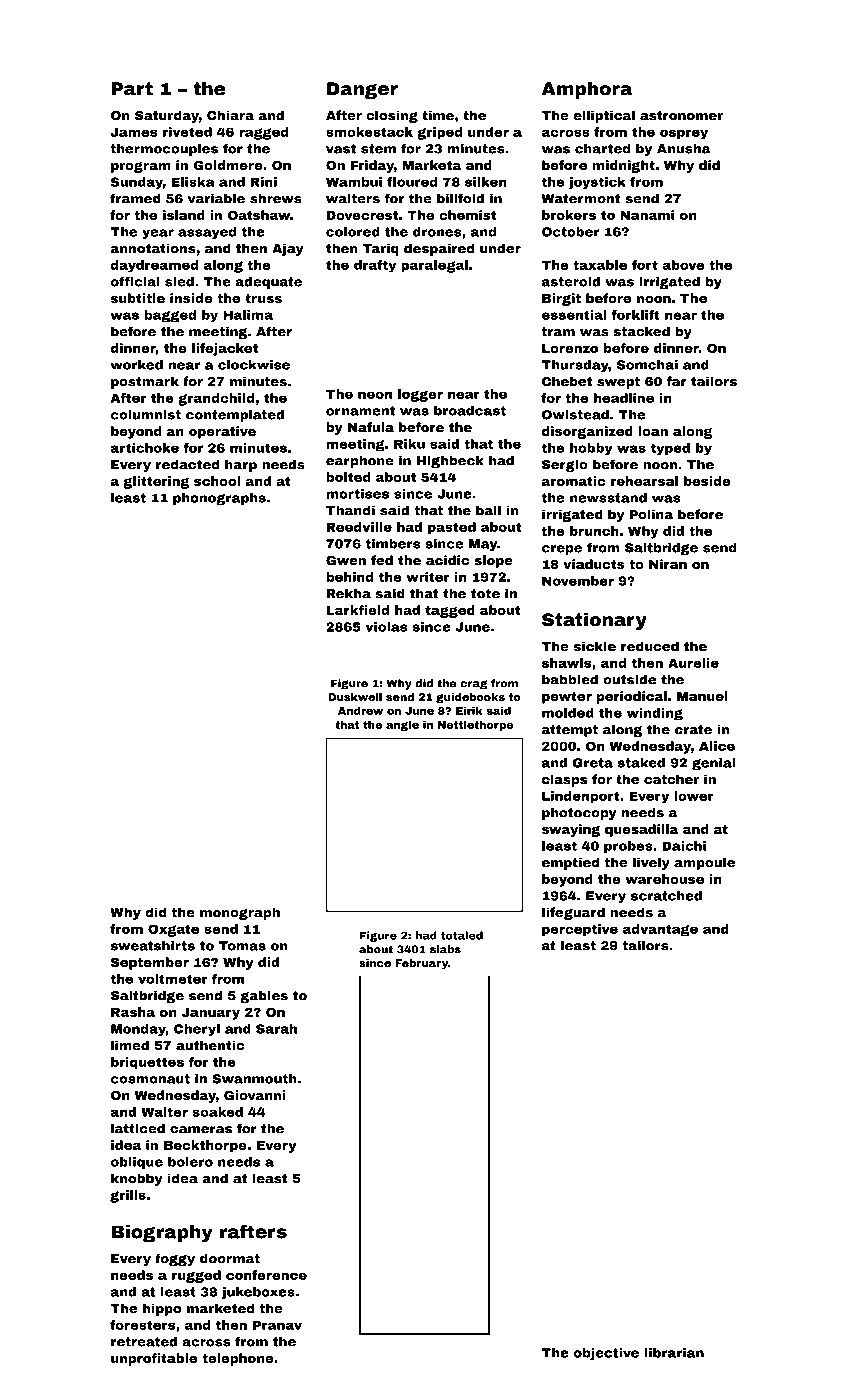 This image has height=1400, width=849. I want to click on artichoke, so click(145, 448).
